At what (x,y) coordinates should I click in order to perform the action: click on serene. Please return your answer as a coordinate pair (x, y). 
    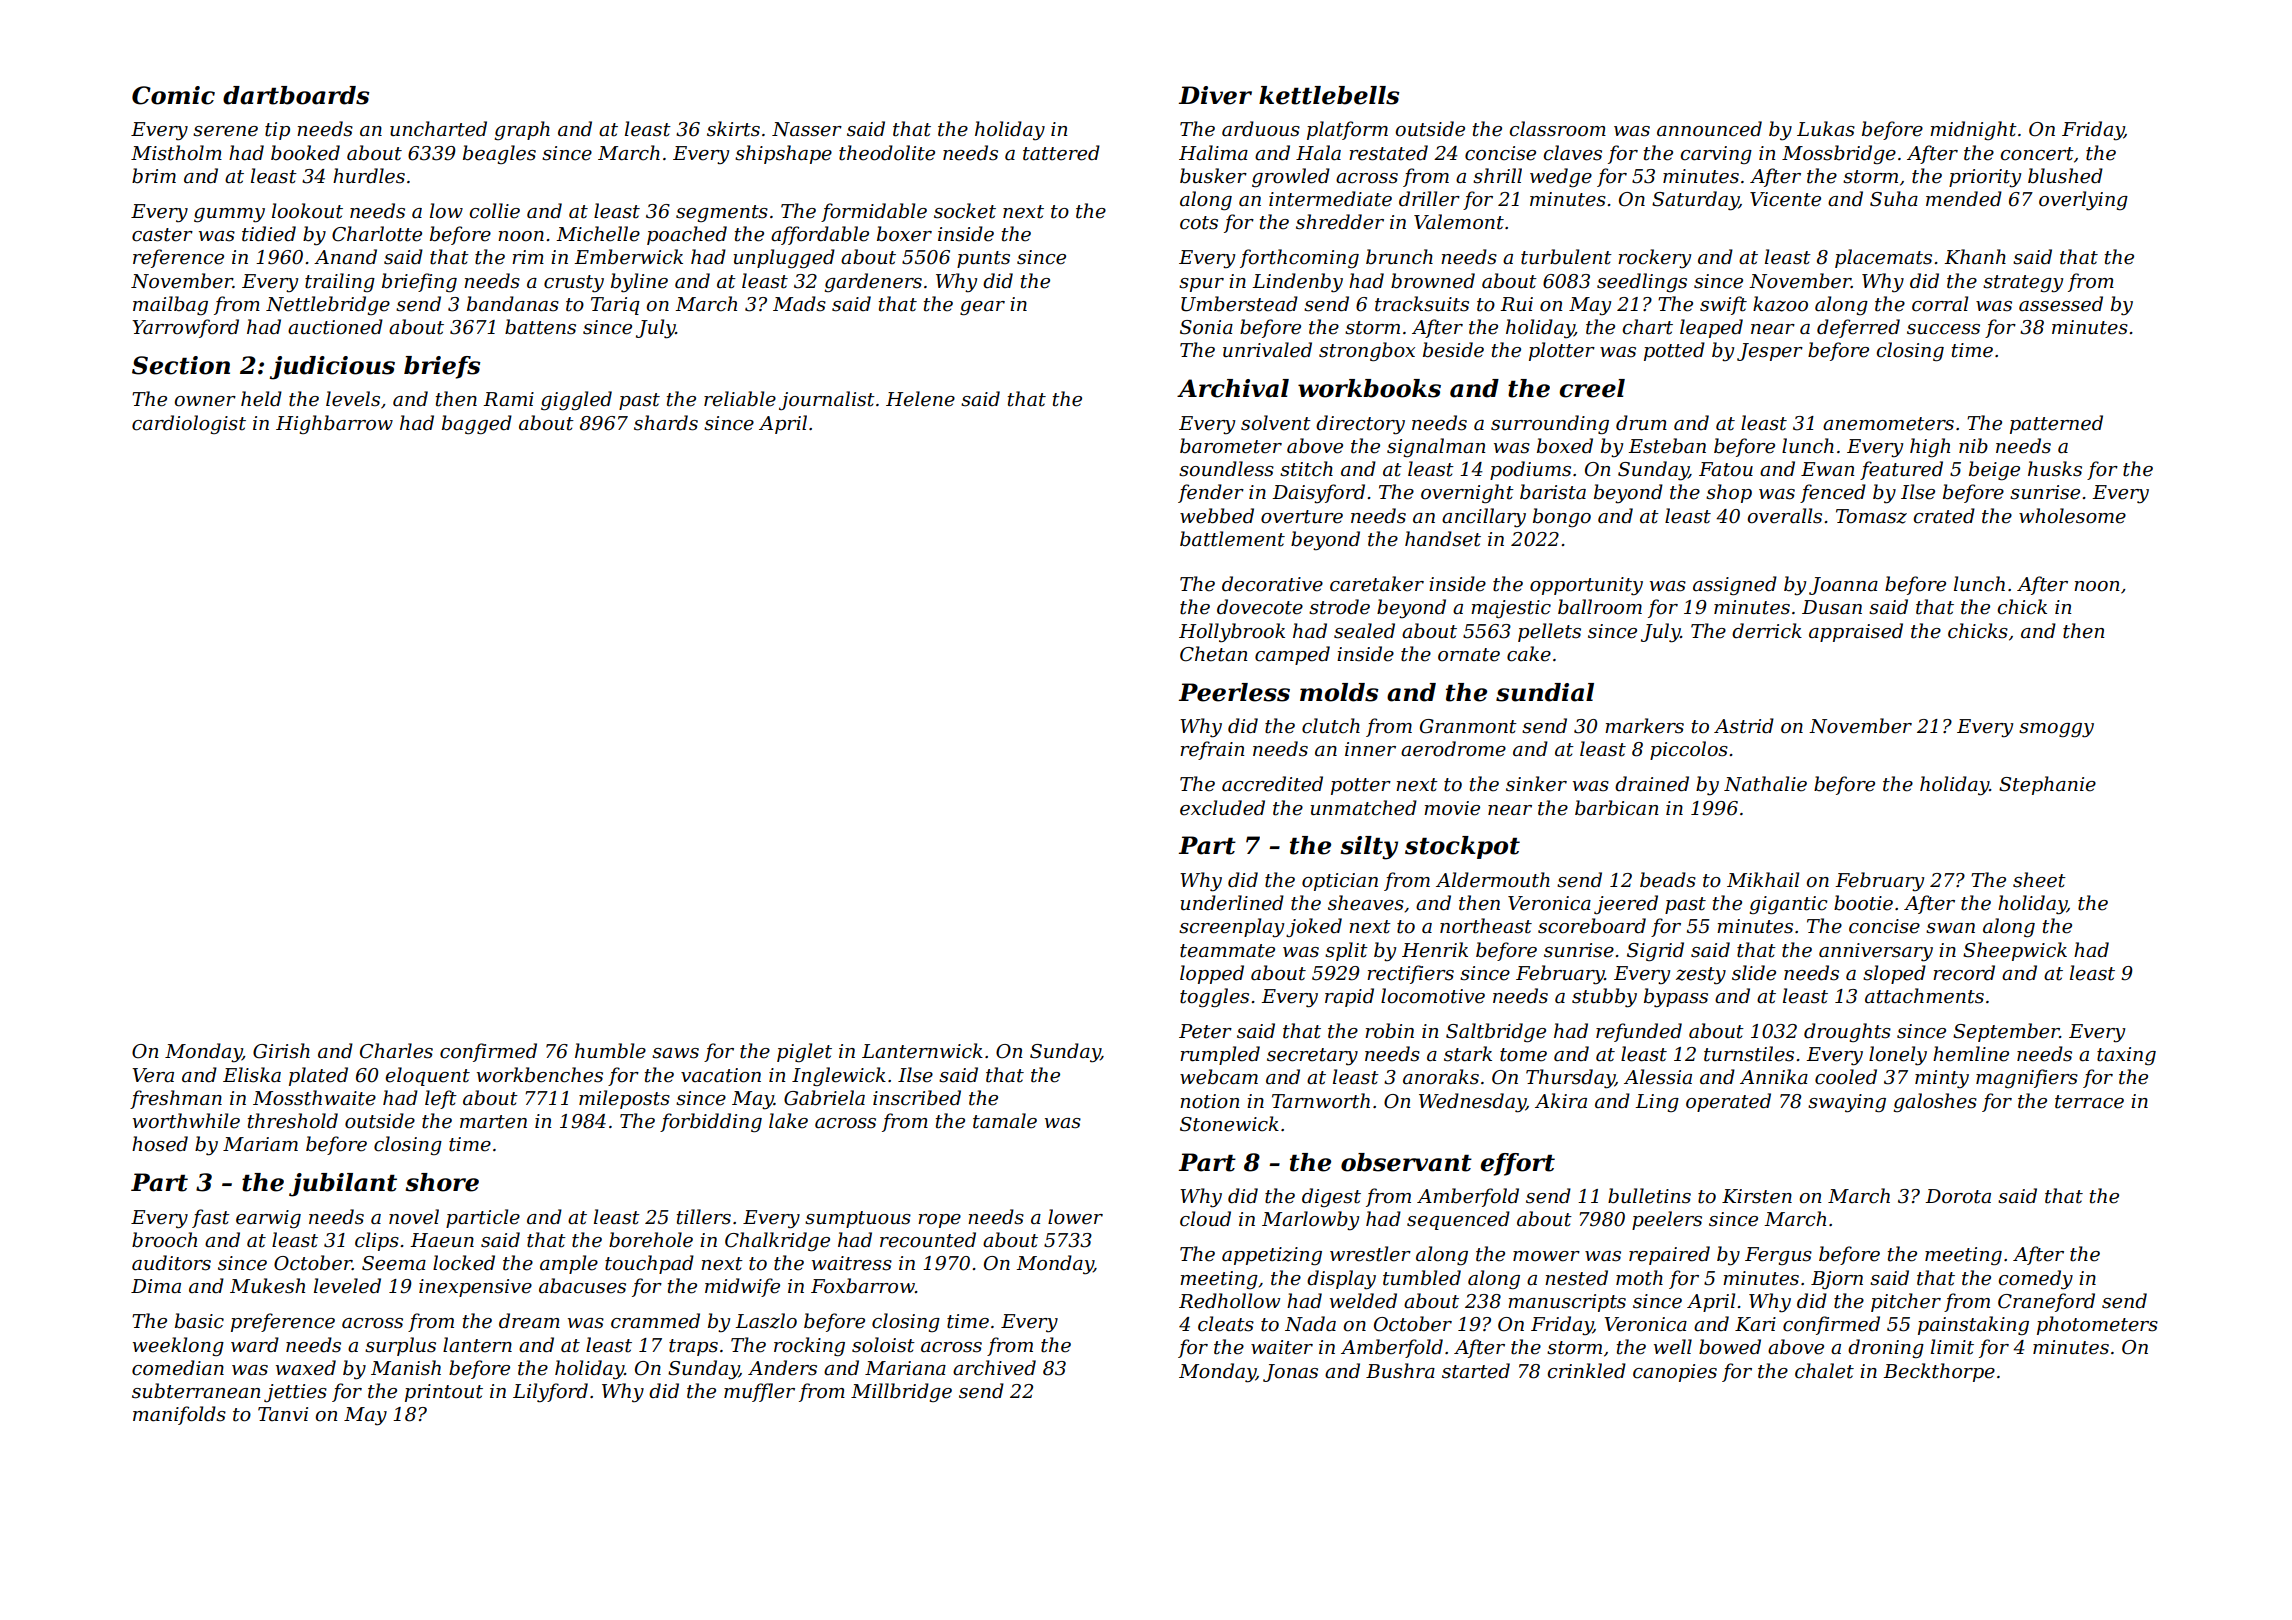
    Looking at the image, I should click on (225, 131).
